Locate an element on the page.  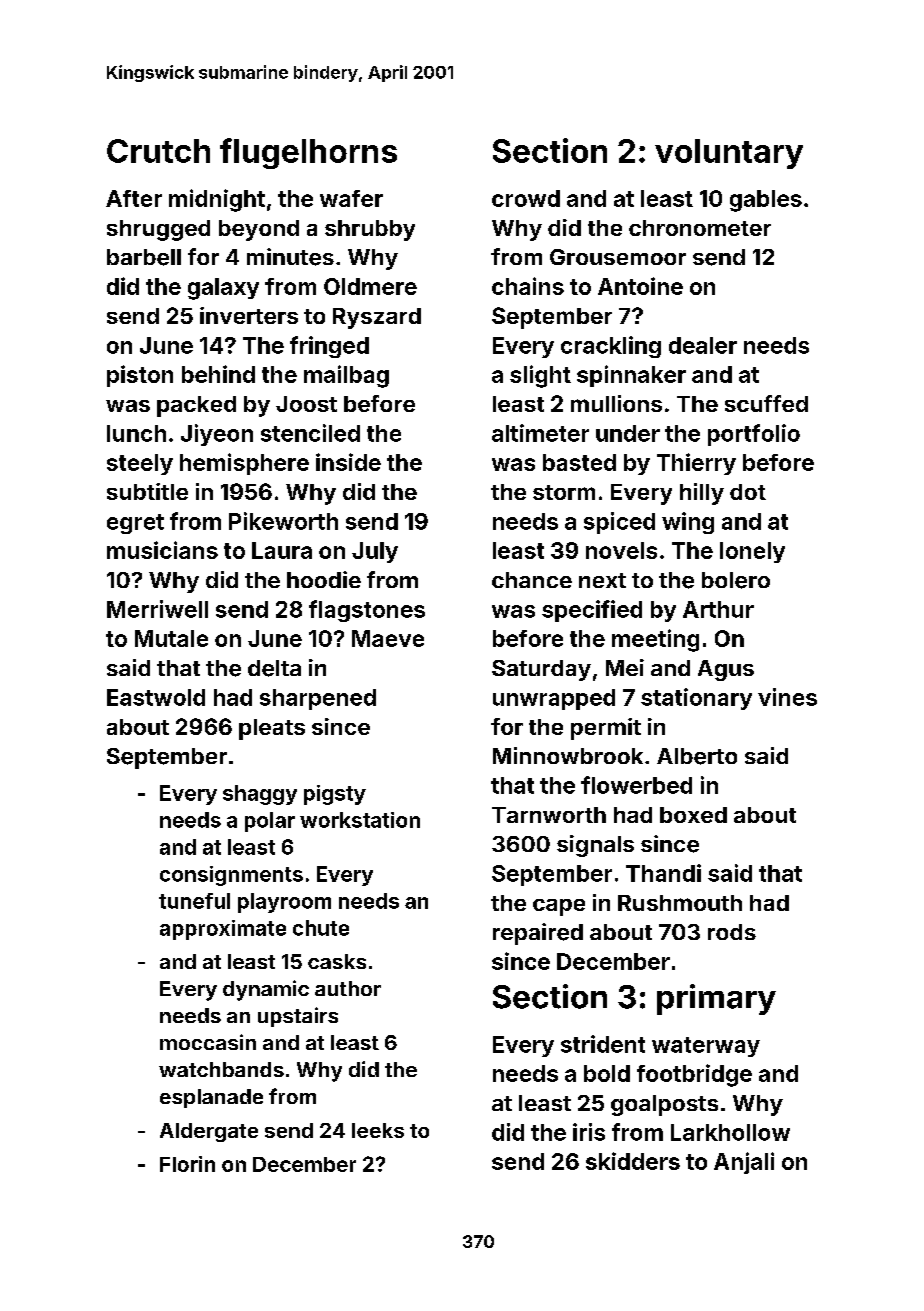
Rushmouth is located at coordinates (680, 903).
